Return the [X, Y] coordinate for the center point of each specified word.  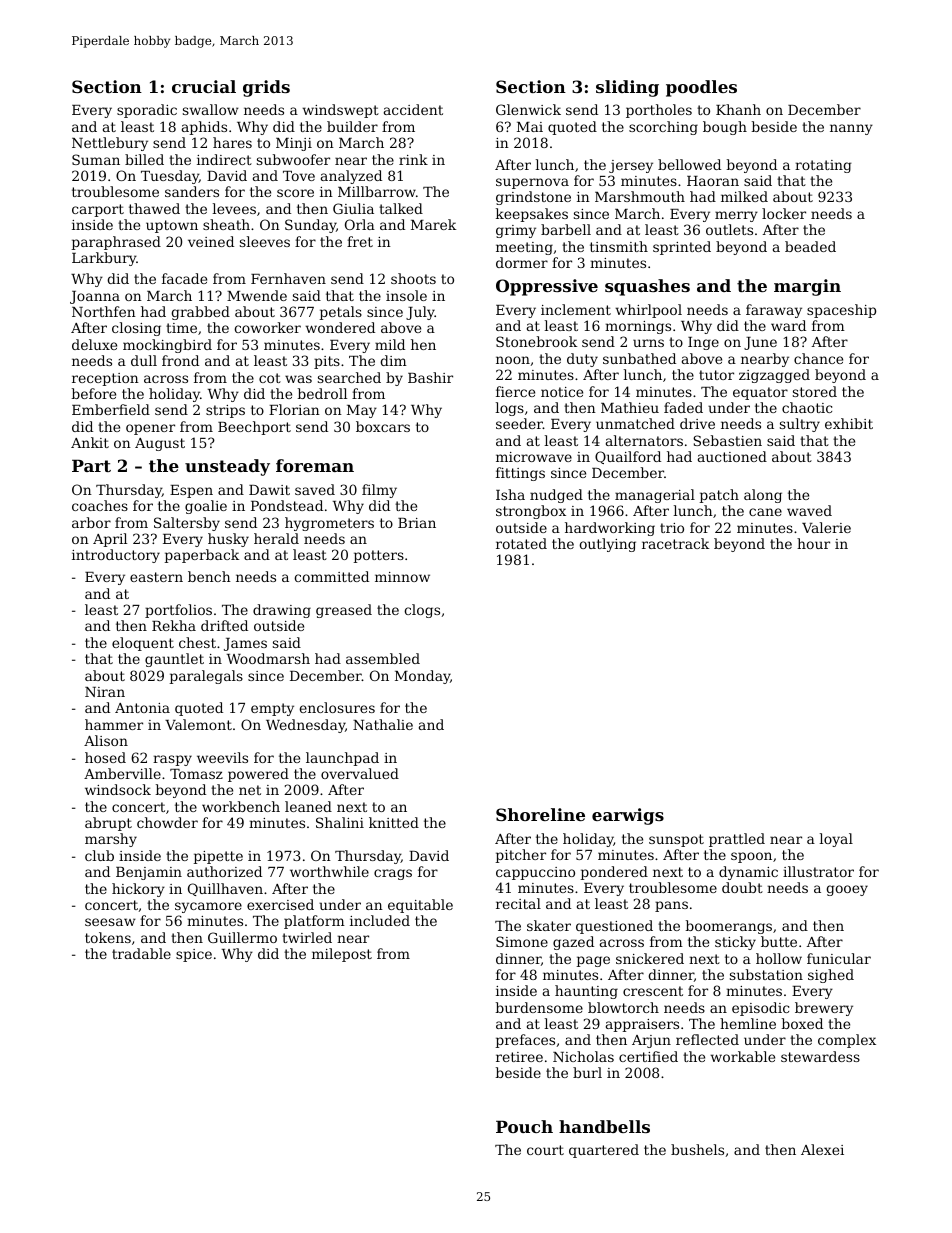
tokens [108, 937]
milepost [342, 955]
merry [736, 216]
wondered [340, 327]
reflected [707, 1039]
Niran [105, 692]
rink [413, 159]
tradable [141, 953]
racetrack [675, 543]
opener [150, 429]
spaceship [841, 311]
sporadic [147, 111]
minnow [402, 577]
